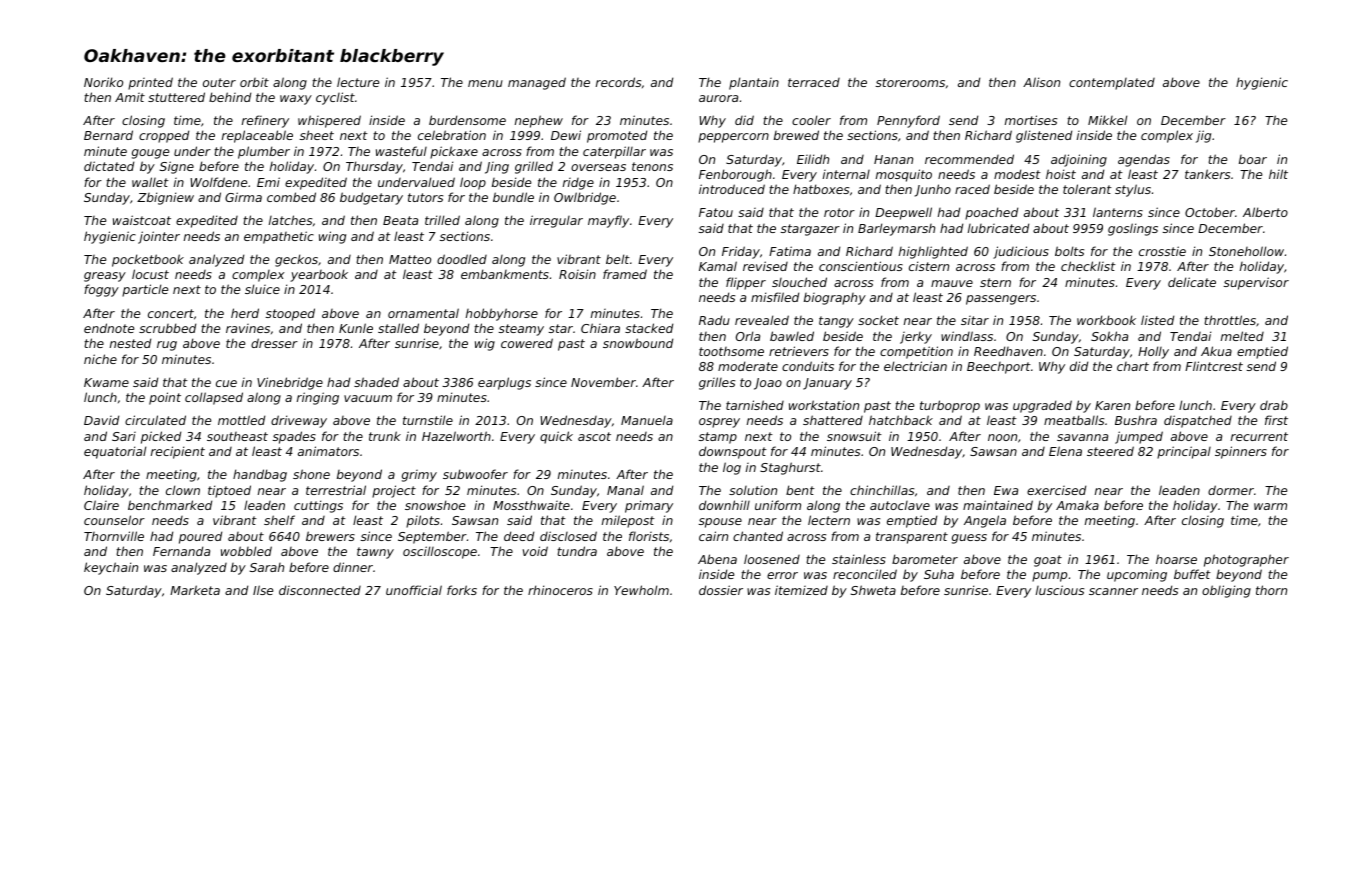 This document has width=1372, height=887. I want to click on Fatima, so click(790, 251).
